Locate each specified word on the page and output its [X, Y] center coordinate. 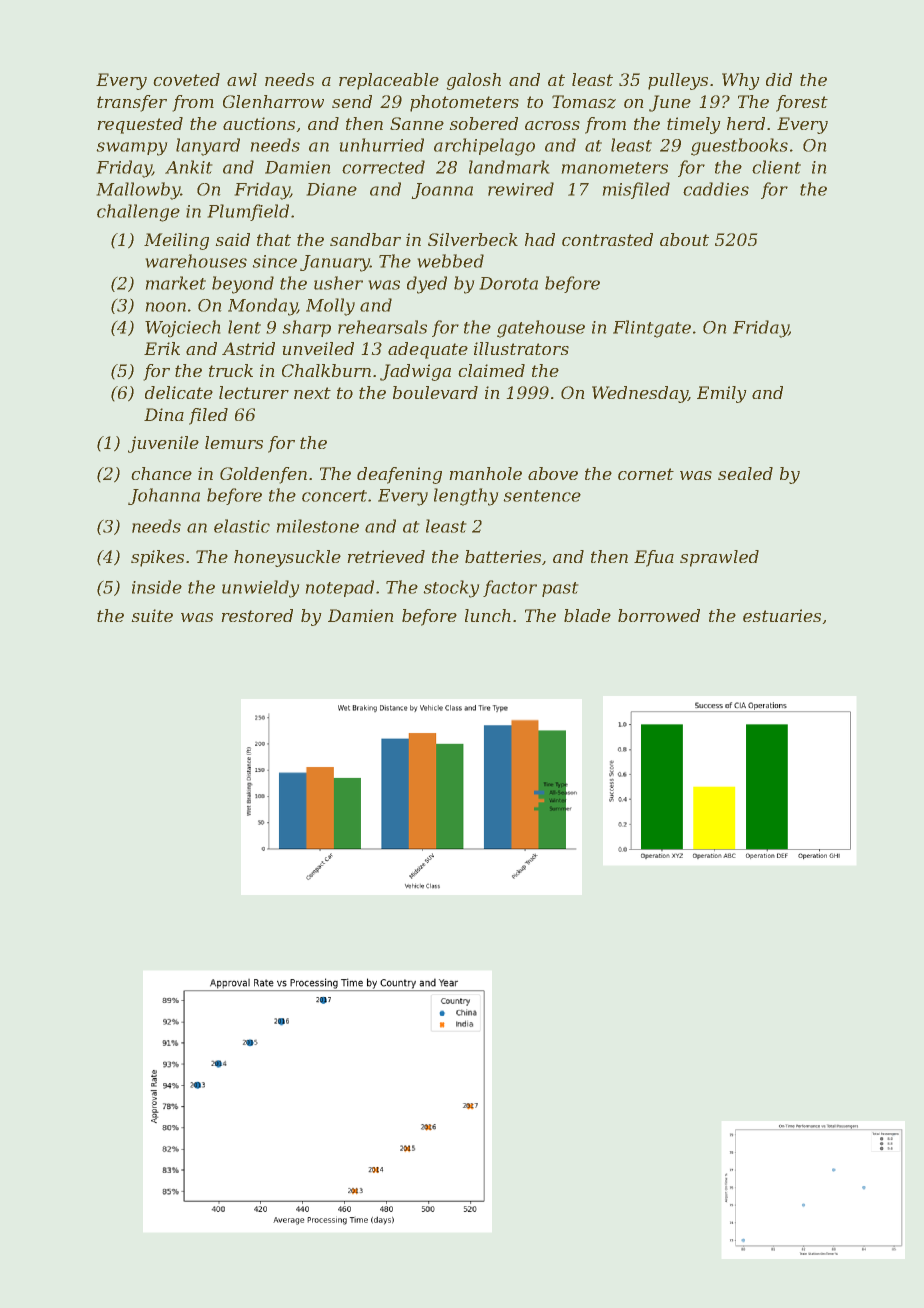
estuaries [782, 615]
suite [152, 615]
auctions [259, 123]
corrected [383, 167]
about [684, 239]
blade [587, 615]
